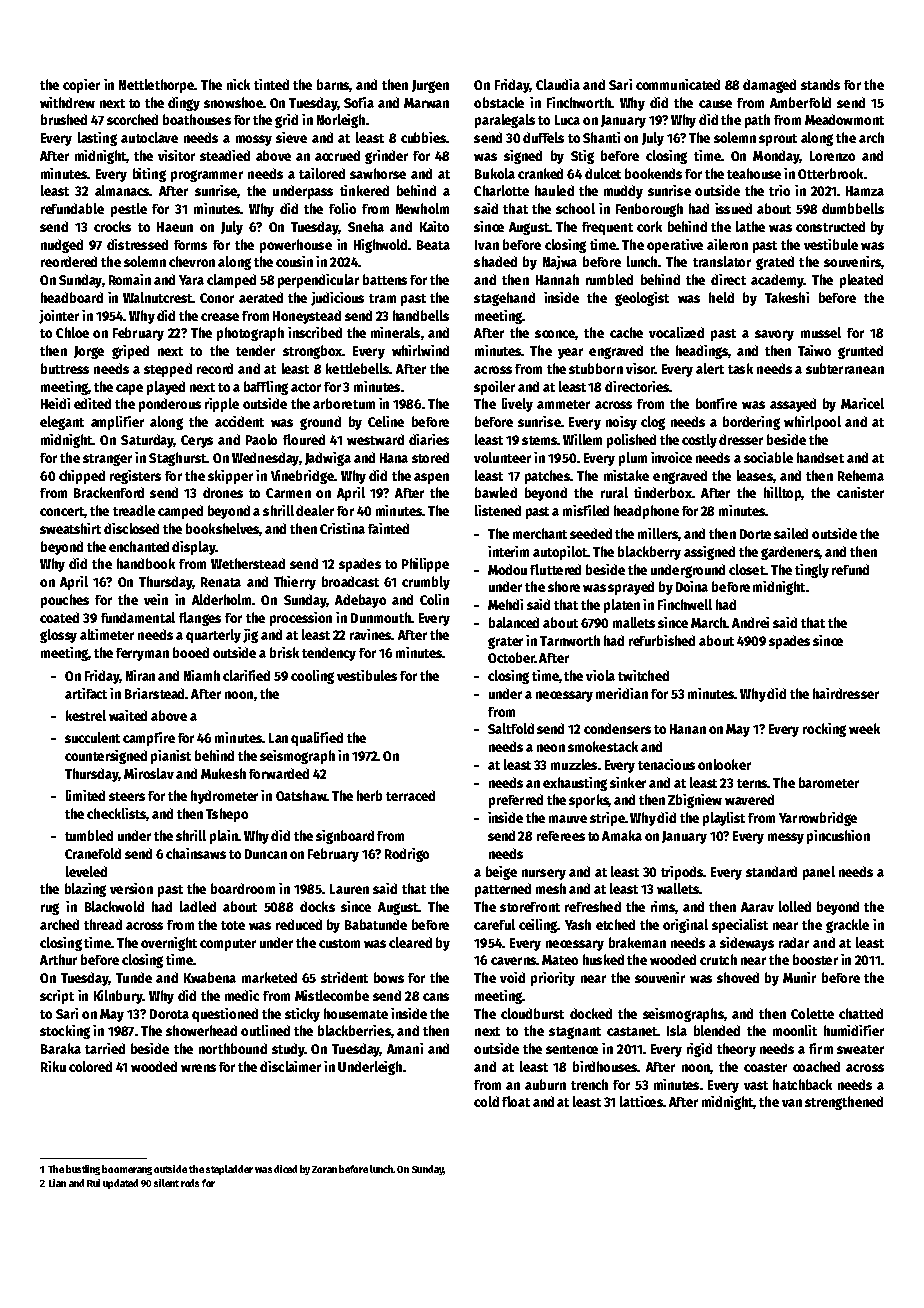 The image size is (924, 1308). Describe the element at coordinates (802, 1084) in the page. I see `hatchback` at that location.
